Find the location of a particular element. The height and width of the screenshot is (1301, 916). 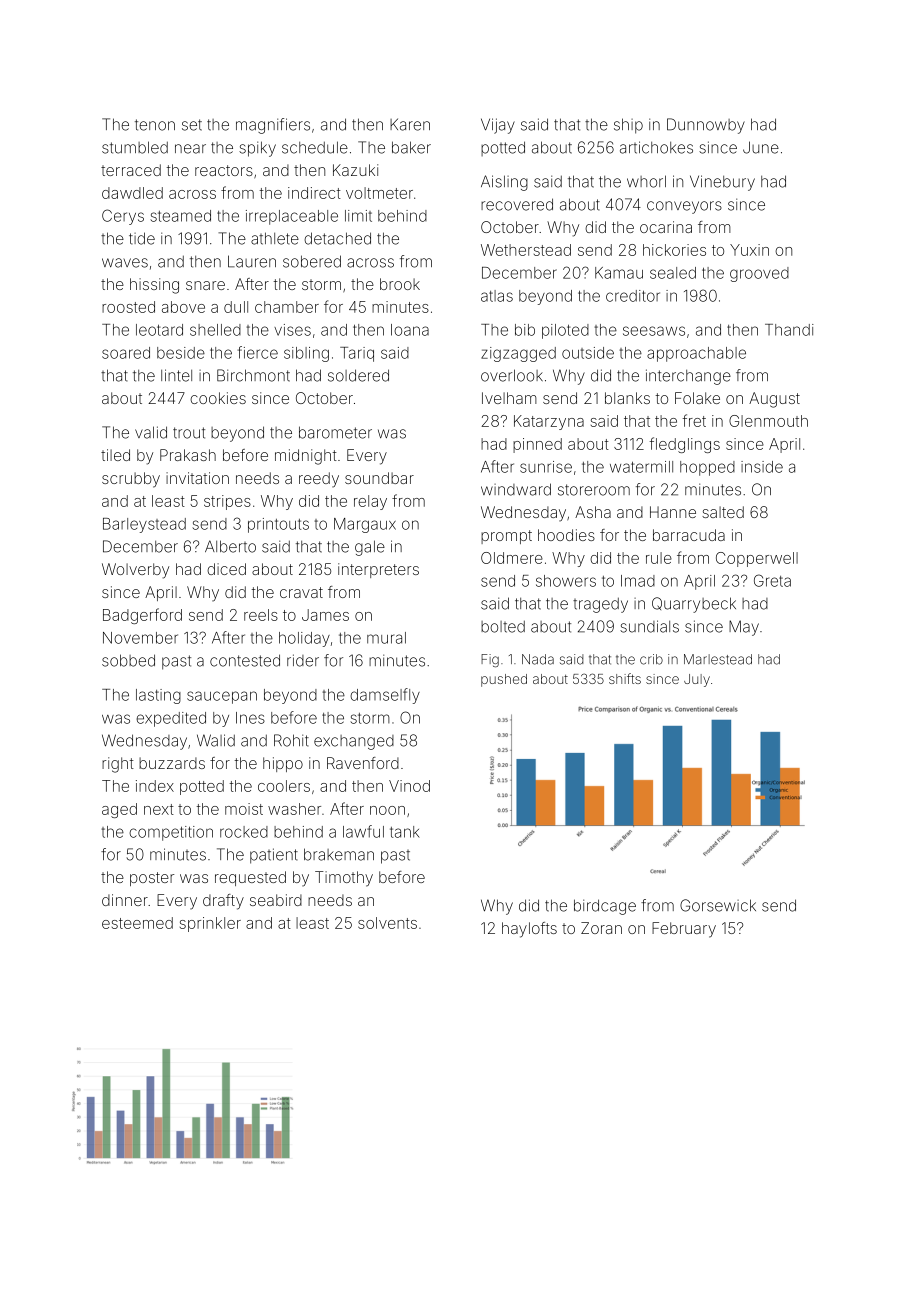

tenon is located at coordinates (155, 125).
